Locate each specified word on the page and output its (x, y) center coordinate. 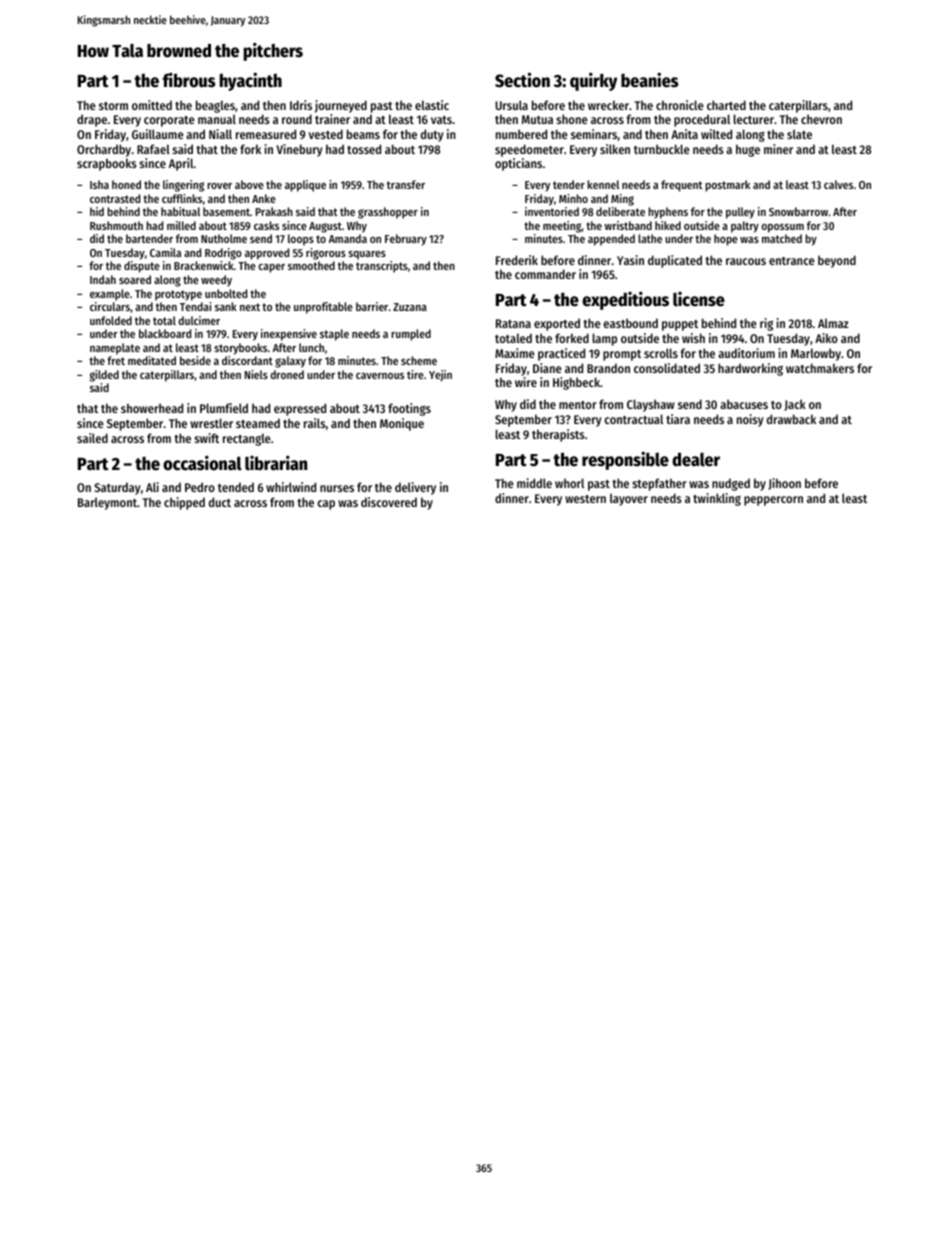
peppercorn (773, 501)
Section (522, 80)
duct (220, 502)
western (585, 499)
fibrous (189, 80)
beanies (650, 80)
